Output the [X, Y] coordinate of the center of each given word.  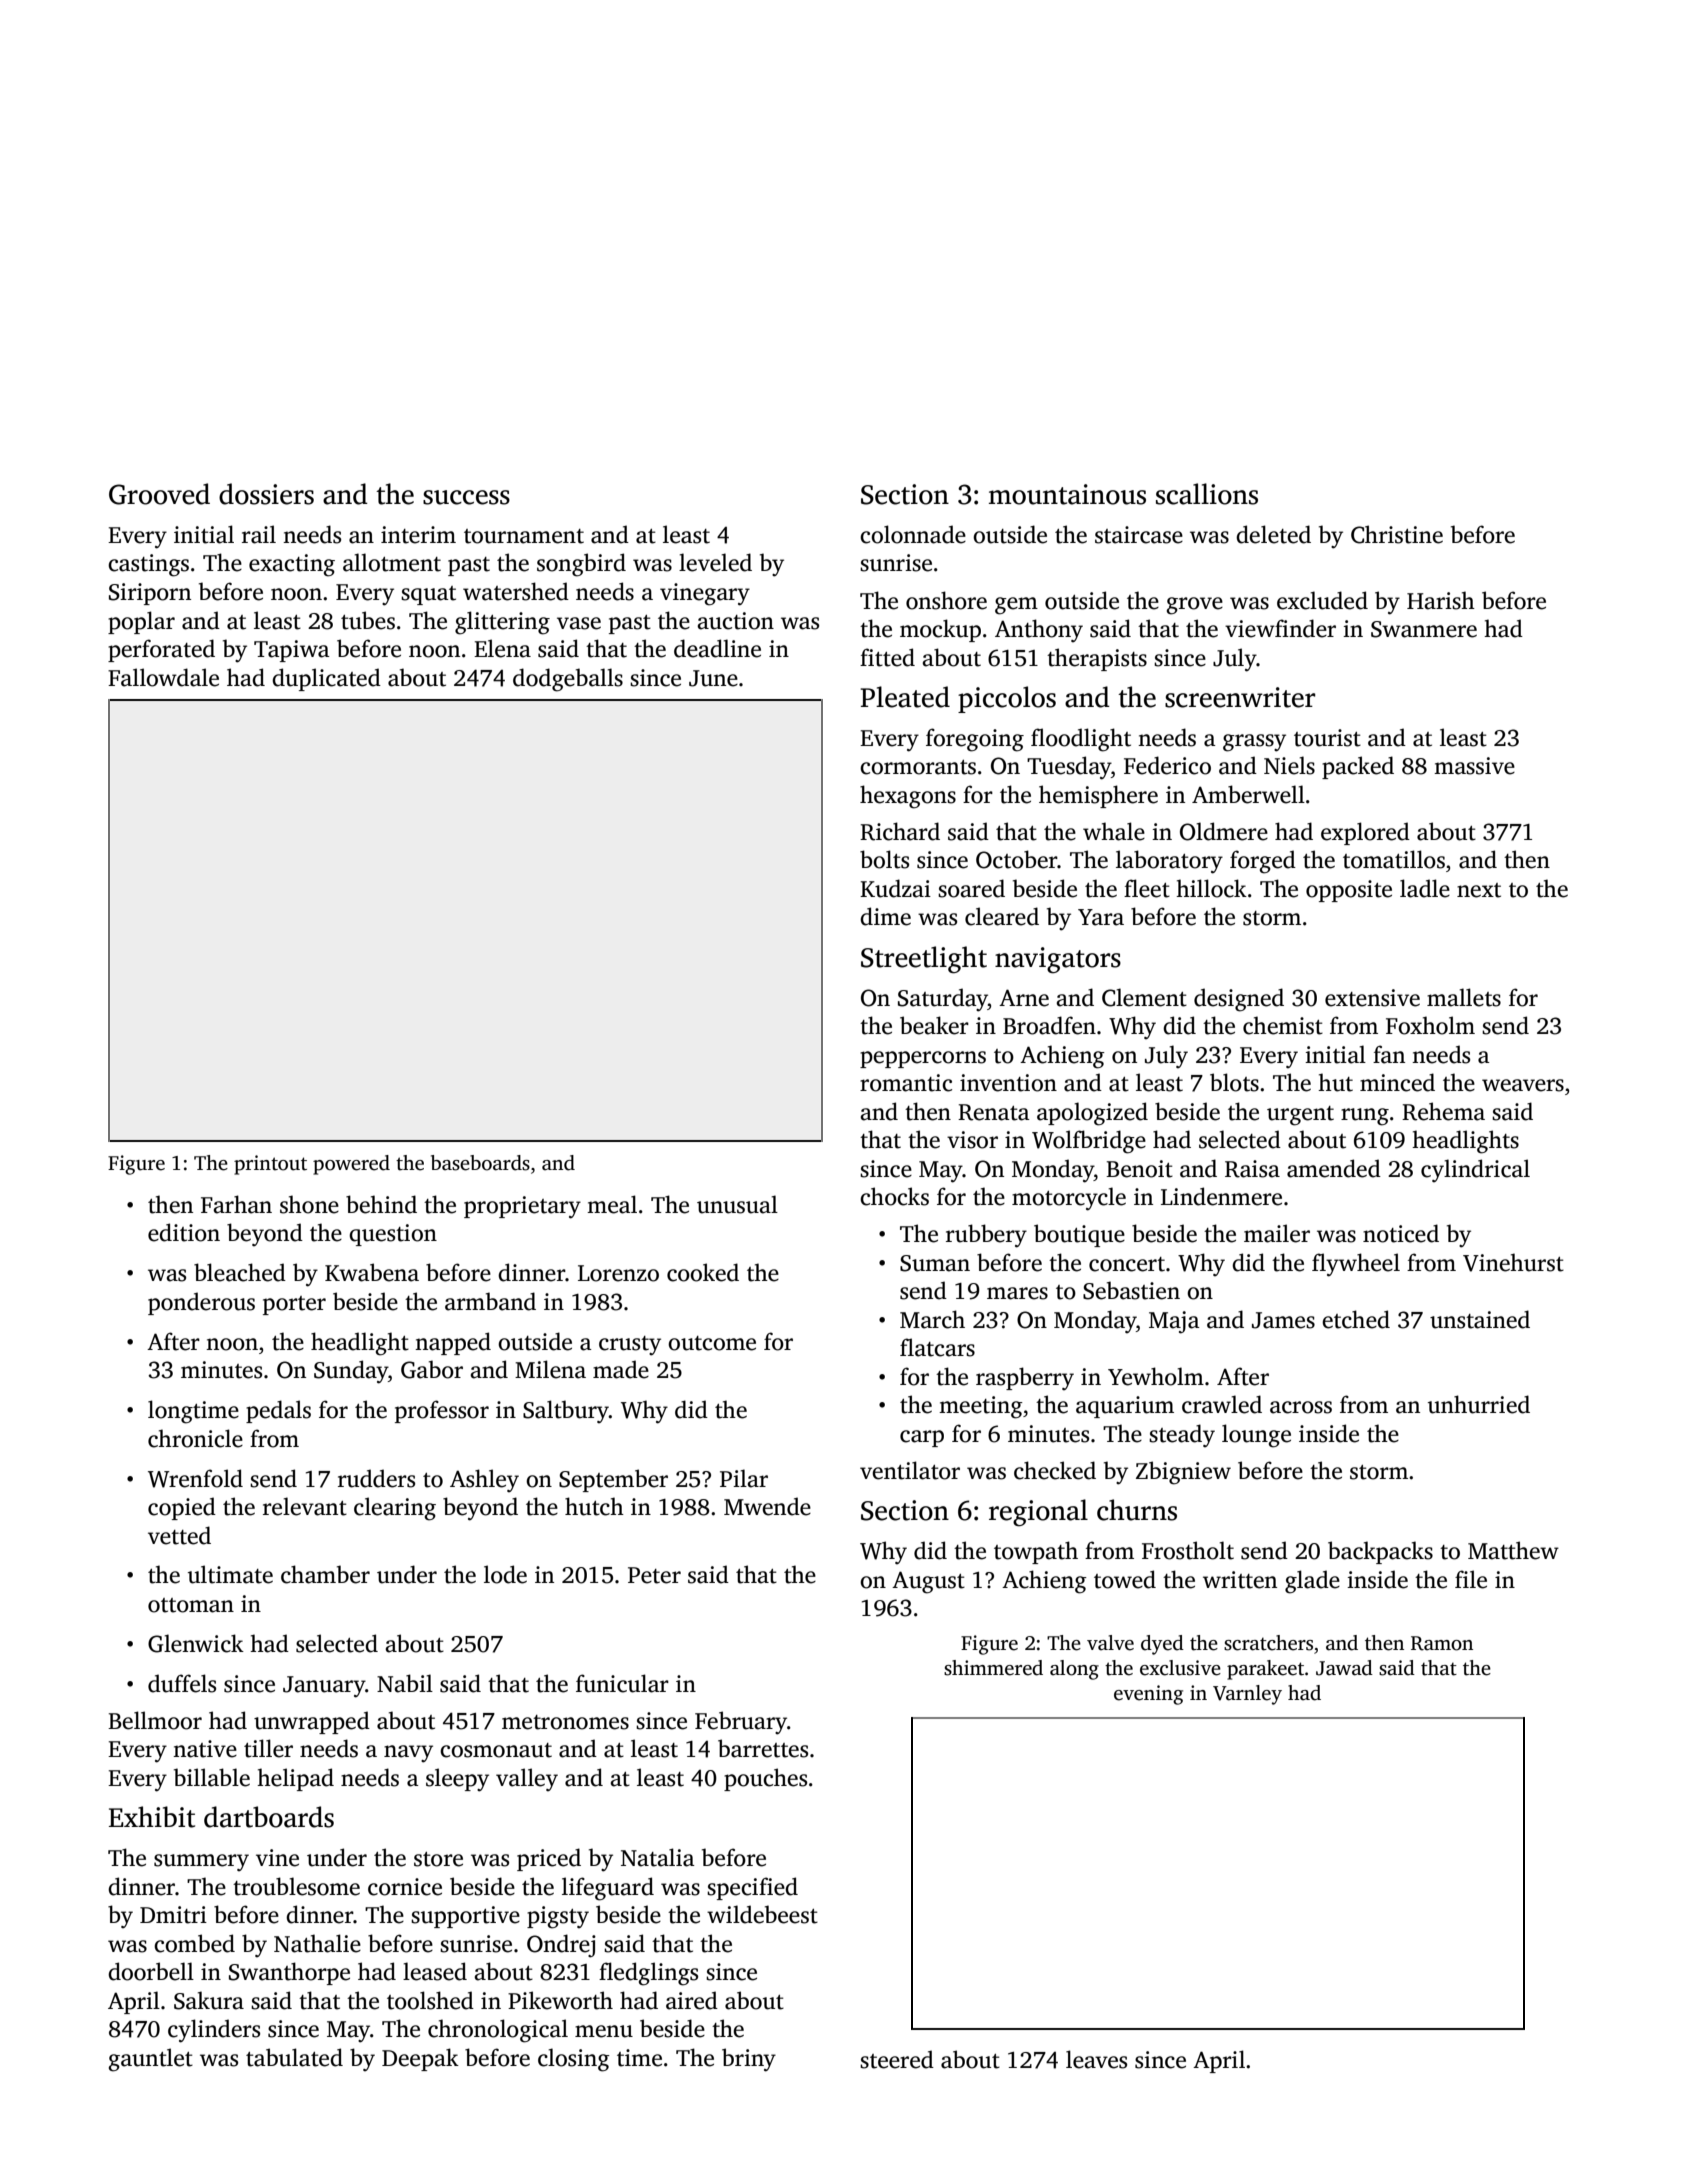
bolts [884, 859]
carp [922, 1438]
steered [897, 2059]
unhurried [1479, 1404]
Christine [1397, 534]
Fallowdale [163, 677]
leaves [1096, 2059]
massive [1474, 766]
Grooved [159, 494]
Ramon [1442, 1643]
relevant [305, 1506]
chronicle [195, 1438]
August [928, 1582]
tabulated [294, 2057]
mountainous [1067, 494]
